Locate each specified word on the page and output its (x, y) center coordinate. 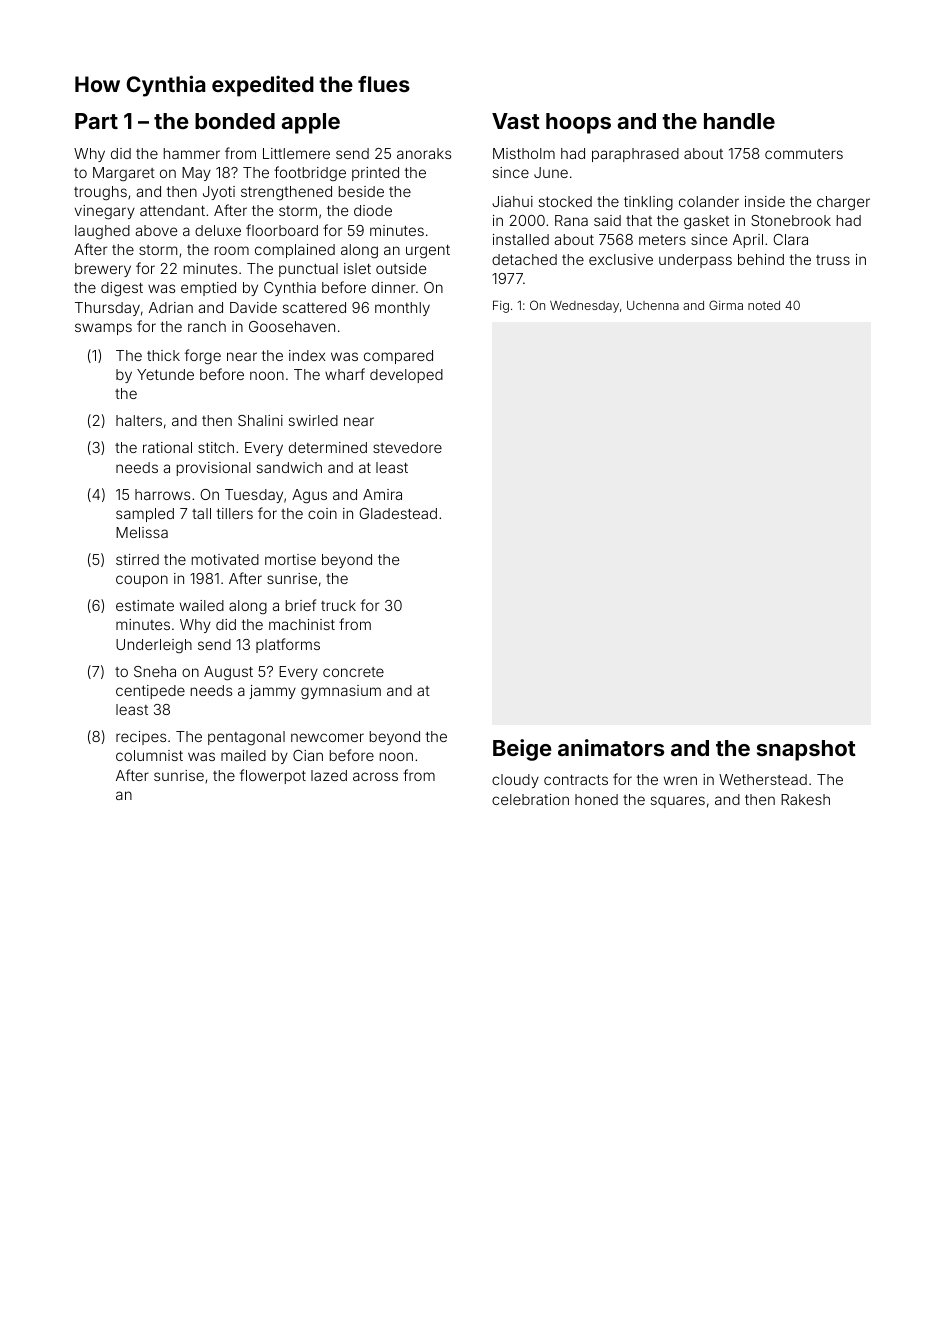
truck (338, 605)
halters (139, 420)
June (551, 172)
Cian (308, 755)
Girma (726, 305)
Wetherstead (763, 779)
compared (398, 357)
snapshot (806, 750)
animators (611, 747)
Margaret (124, 174)
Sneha (155, 671)
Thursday (107, 309)
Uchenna (653, 305)
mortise (290, 559)
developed (406, 376)
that (639, 220)
